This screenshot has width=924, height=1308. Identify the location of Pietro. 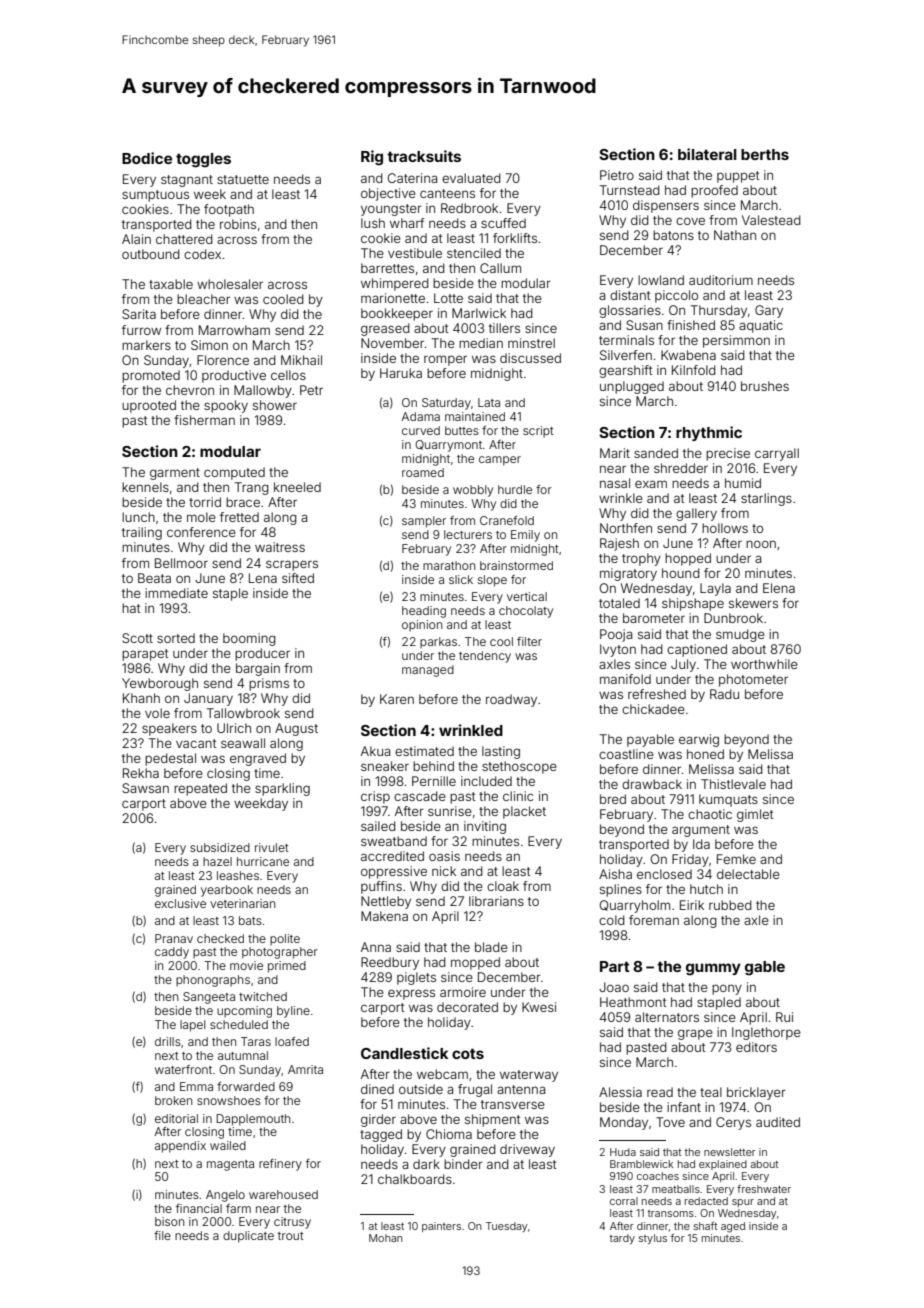
(617, 175).
